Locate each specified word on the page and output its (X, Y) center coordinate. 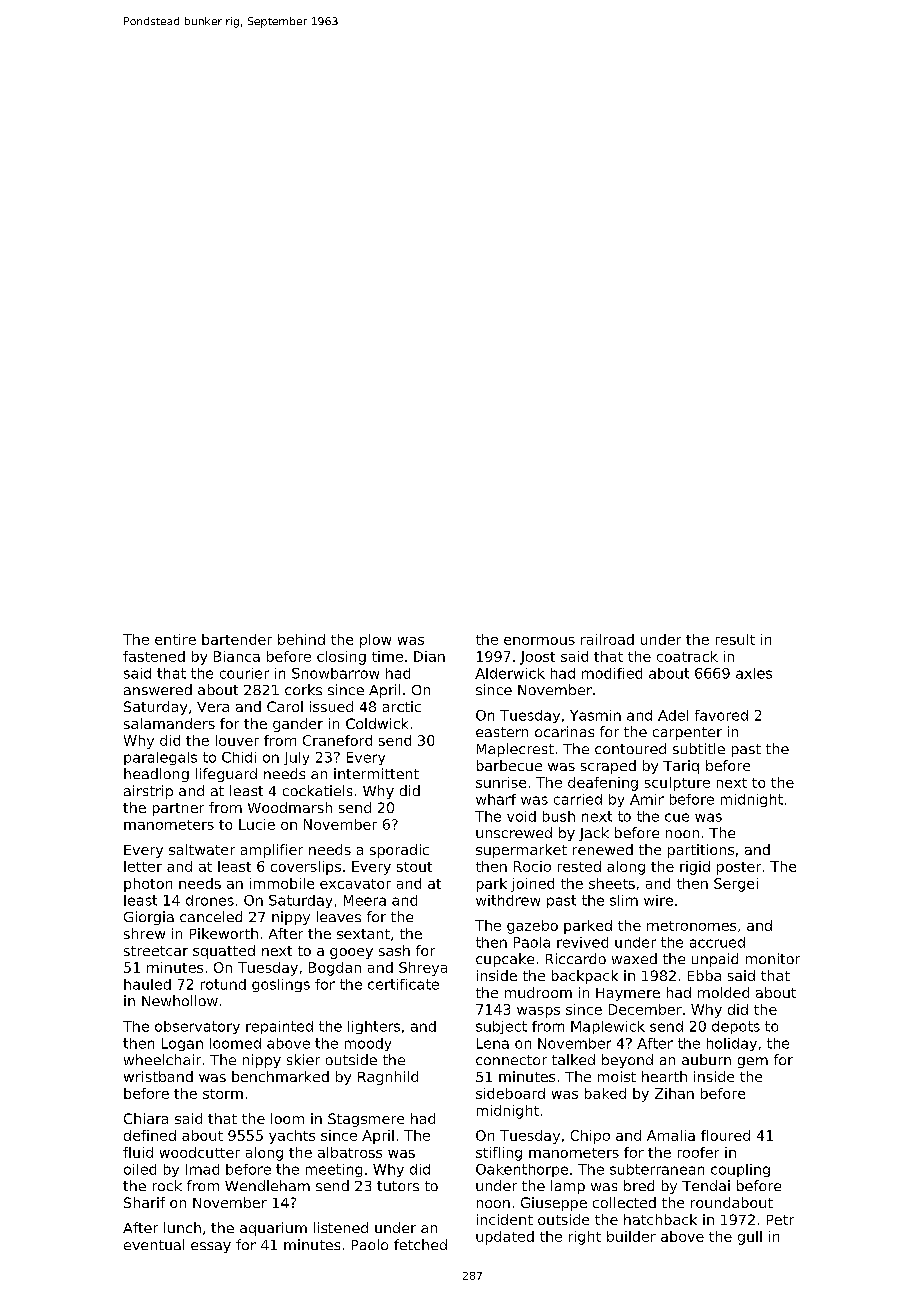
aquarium (273, 1229)
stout (414, 867)
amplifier (272, 851)
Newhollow (180, 1000)
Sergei (736, 885)
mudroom (538, 992)
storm (223, 1094)
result (735, 639)
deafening (603, 784)
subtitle (699, 748)
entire (175, 639)
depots (736, 1027)
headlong (156, 775)
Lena (493, 1043)
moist (617, 1076)
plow (375, 641)
